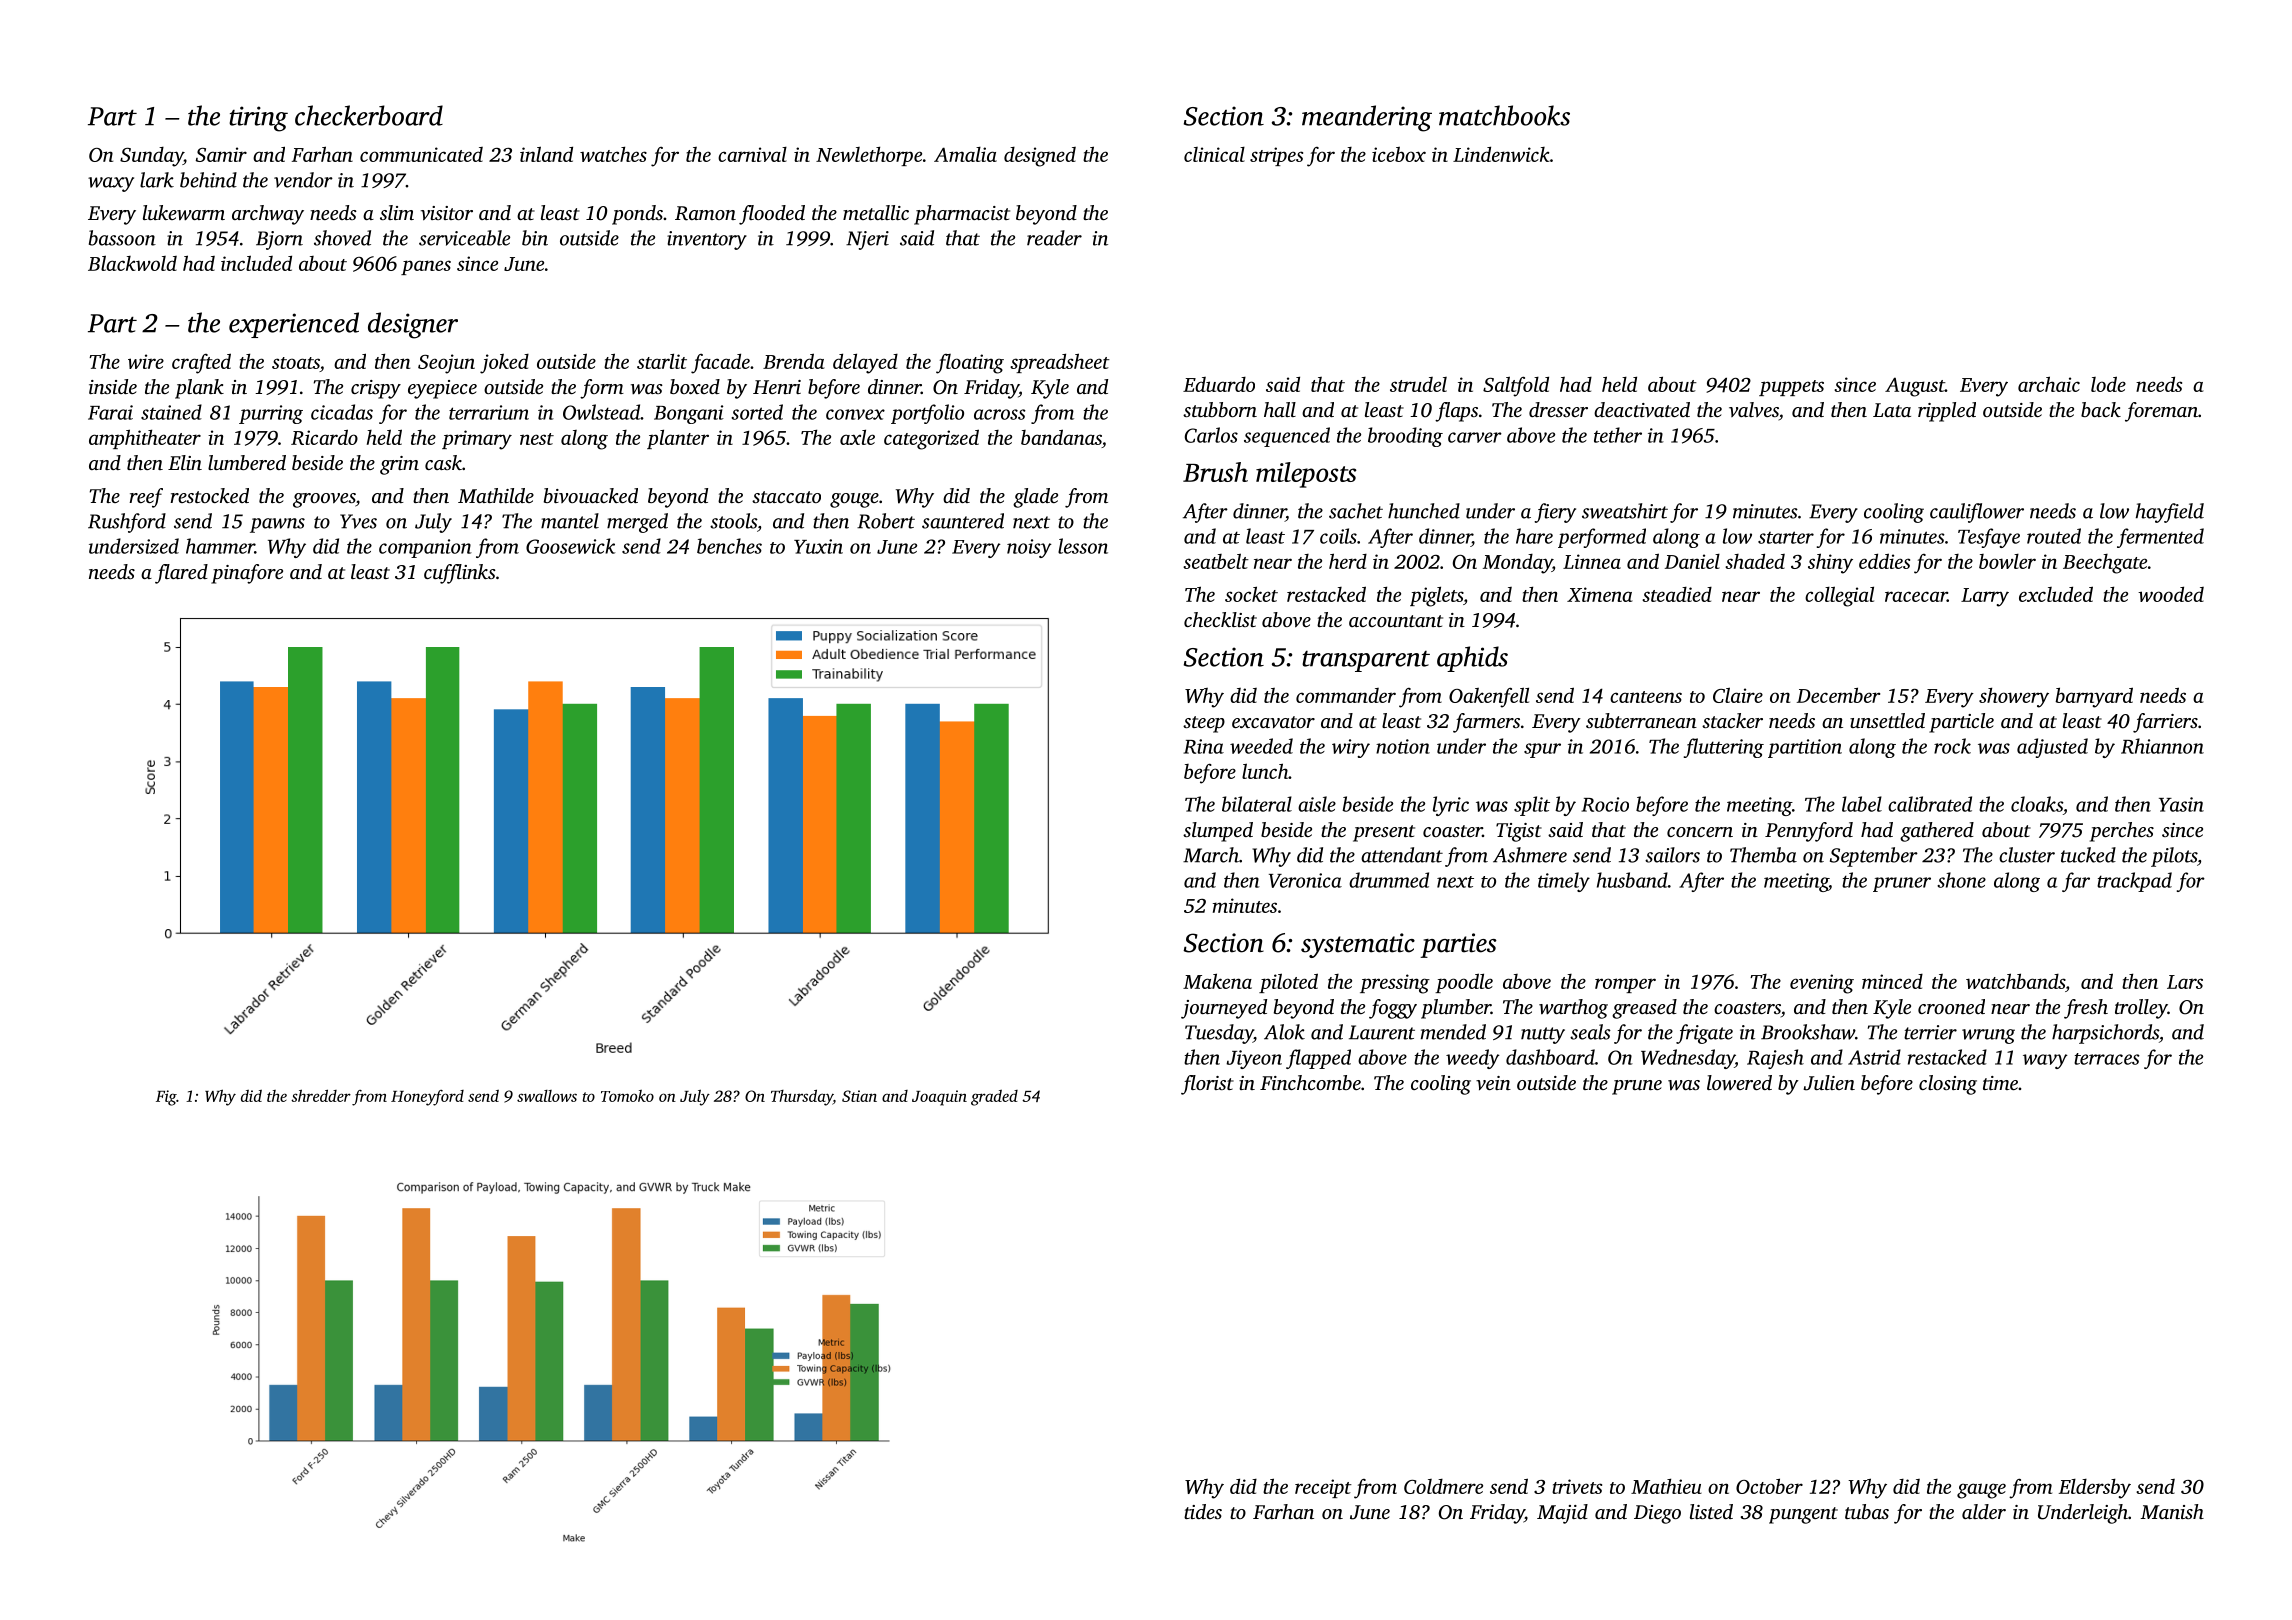 Image resolution: width=2292 pixels, height=1620 pixels. I want to click on meandering, so click(1367, 118).
